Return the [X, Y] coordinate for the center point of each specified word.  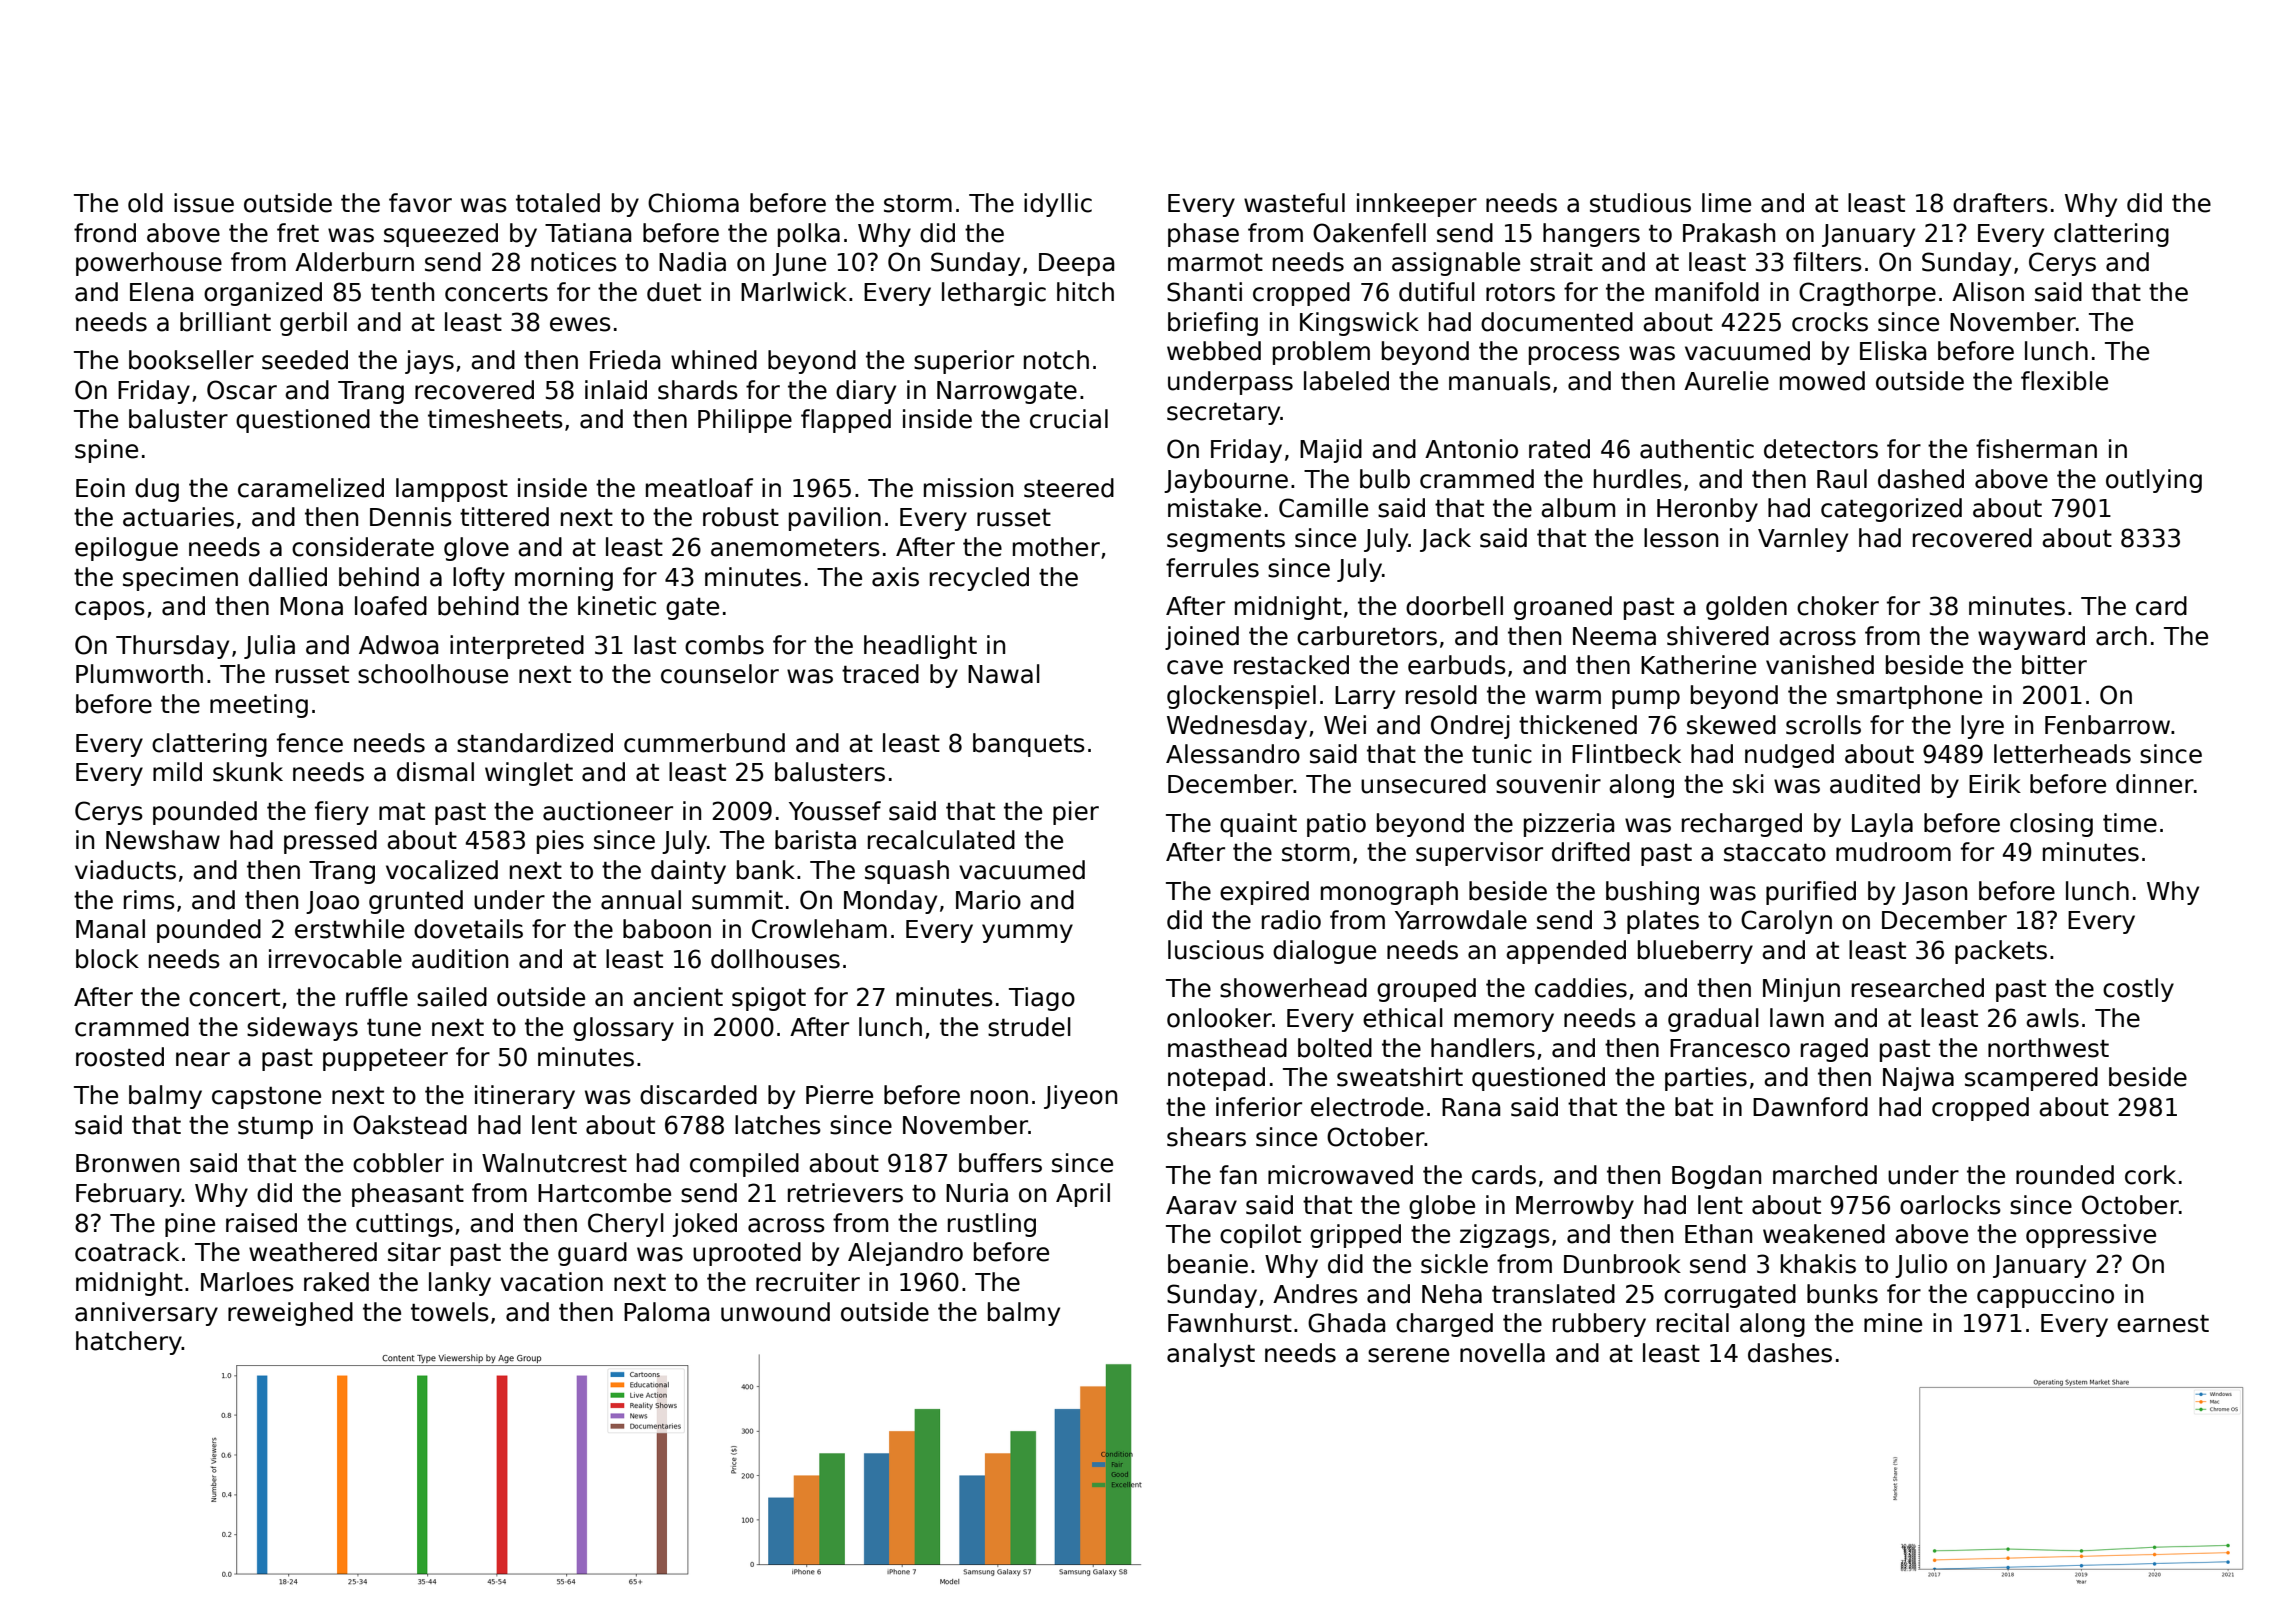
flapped [846, 421]
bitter [2054, 665]
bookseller [191, 360]
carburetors [1367, 636]
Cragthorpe [1867, 294]
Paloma [666, 1312]
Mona [311, 606]
